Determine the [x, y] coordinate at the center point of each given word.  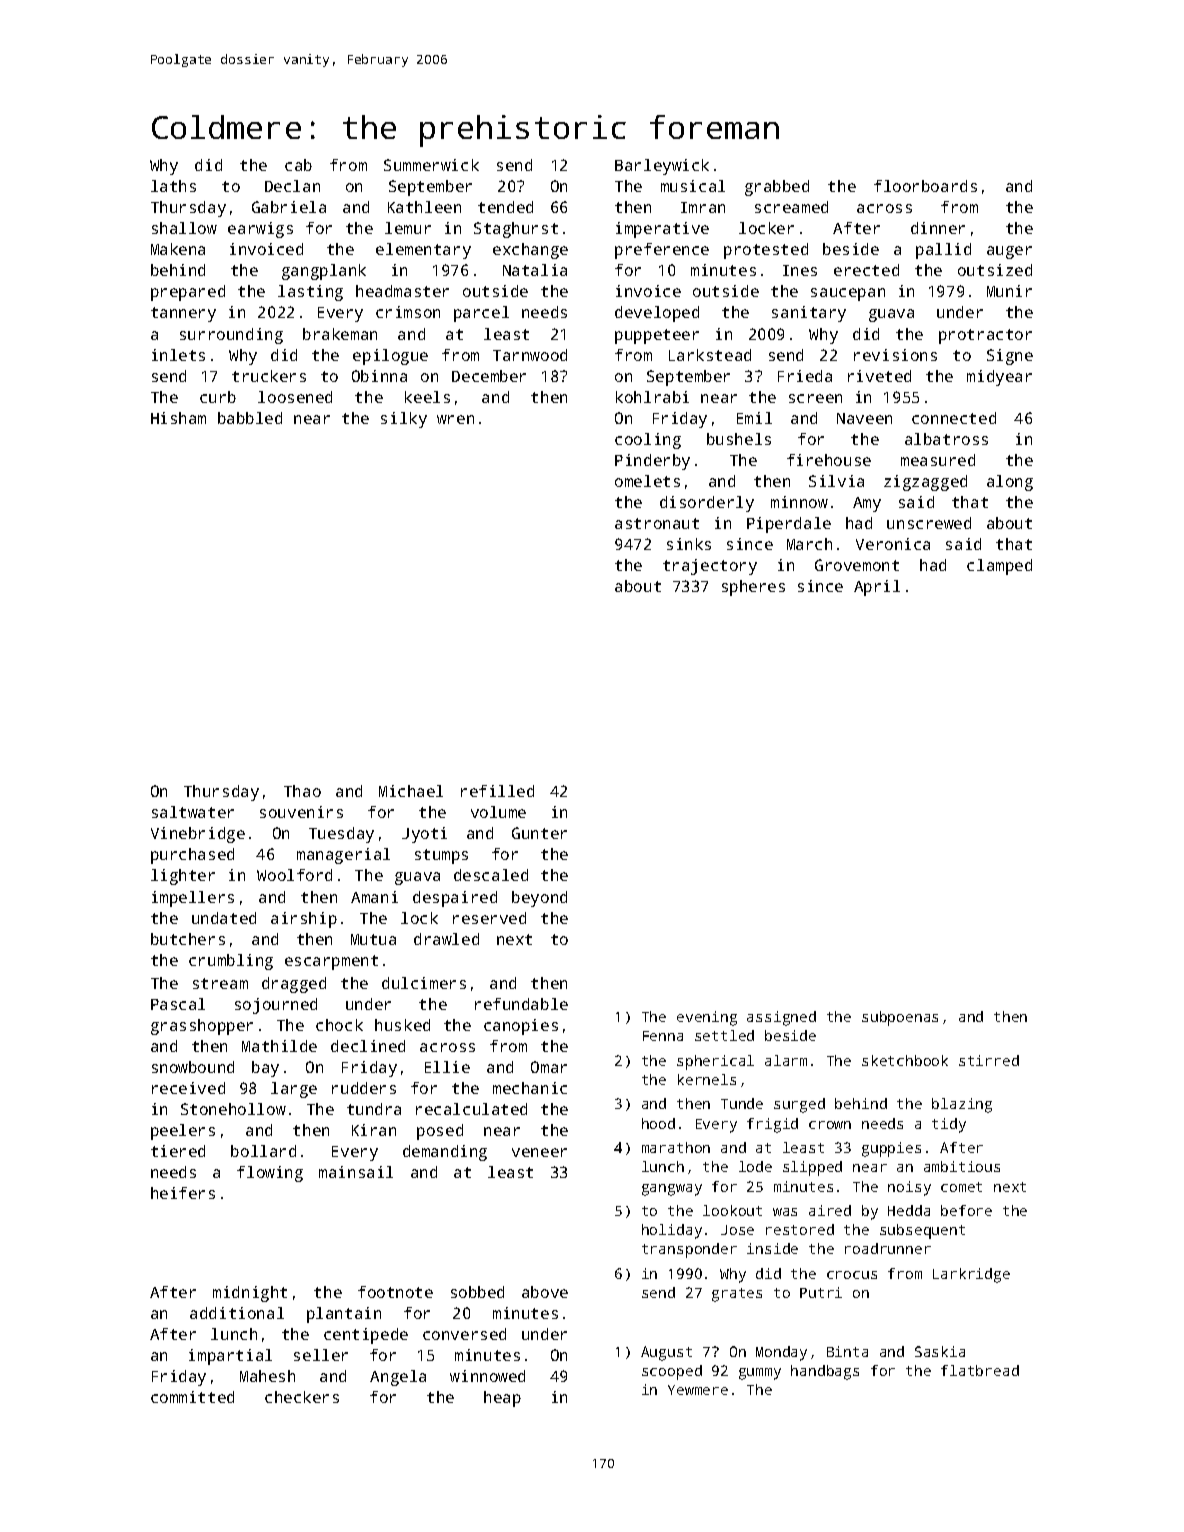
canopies [521, 1027]
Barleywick [662, 167]
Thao [302, 791]
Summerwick [431, 165]
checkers [302, 1397]
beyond [539, 899]
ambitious [962, 1166]
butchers [188, 939]
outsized [995, 270]
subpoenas [900, 1018]
